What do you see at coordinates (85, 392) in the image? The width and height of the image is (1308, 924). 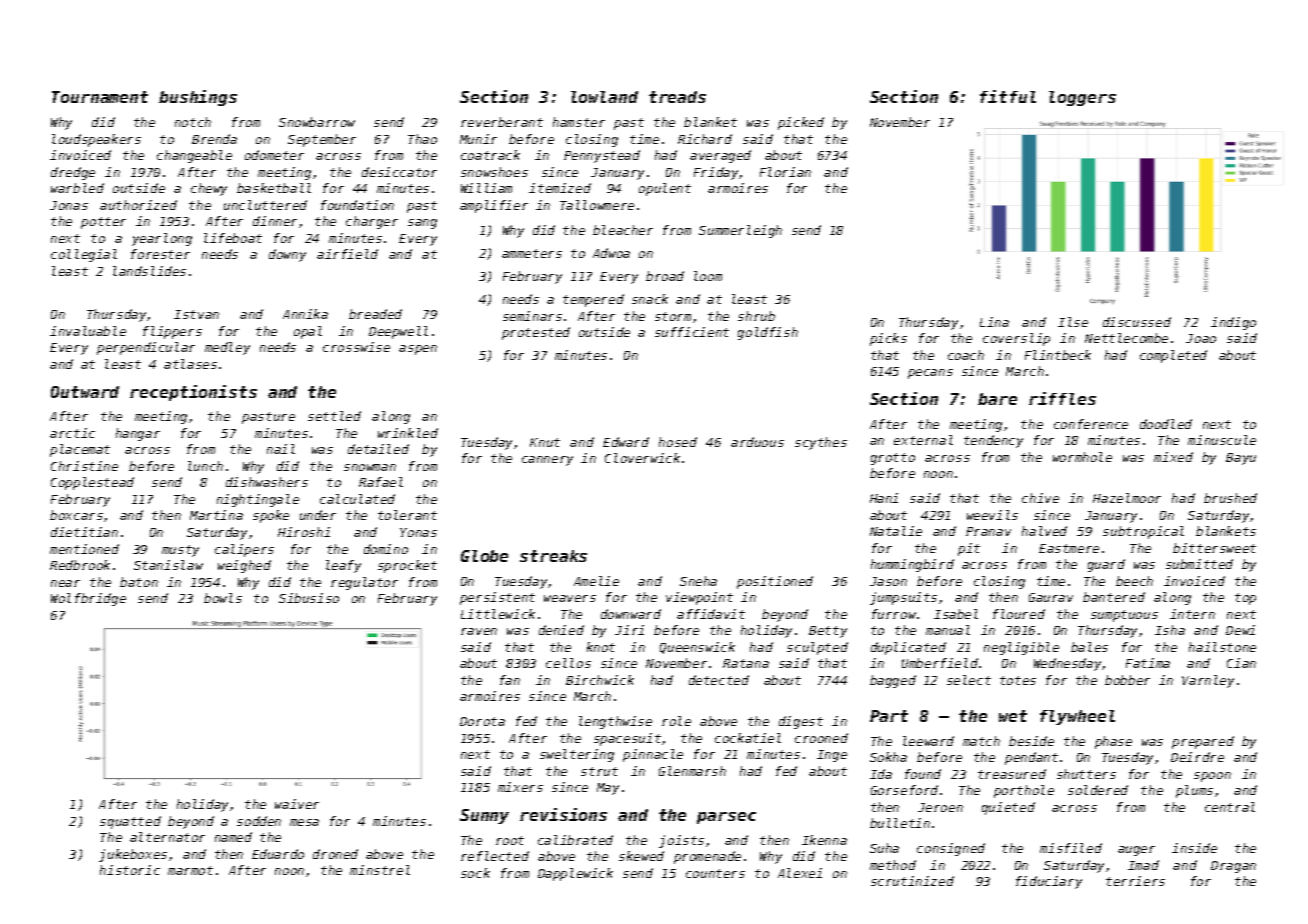 I see `Outward` at bounding box center [85, 392].
